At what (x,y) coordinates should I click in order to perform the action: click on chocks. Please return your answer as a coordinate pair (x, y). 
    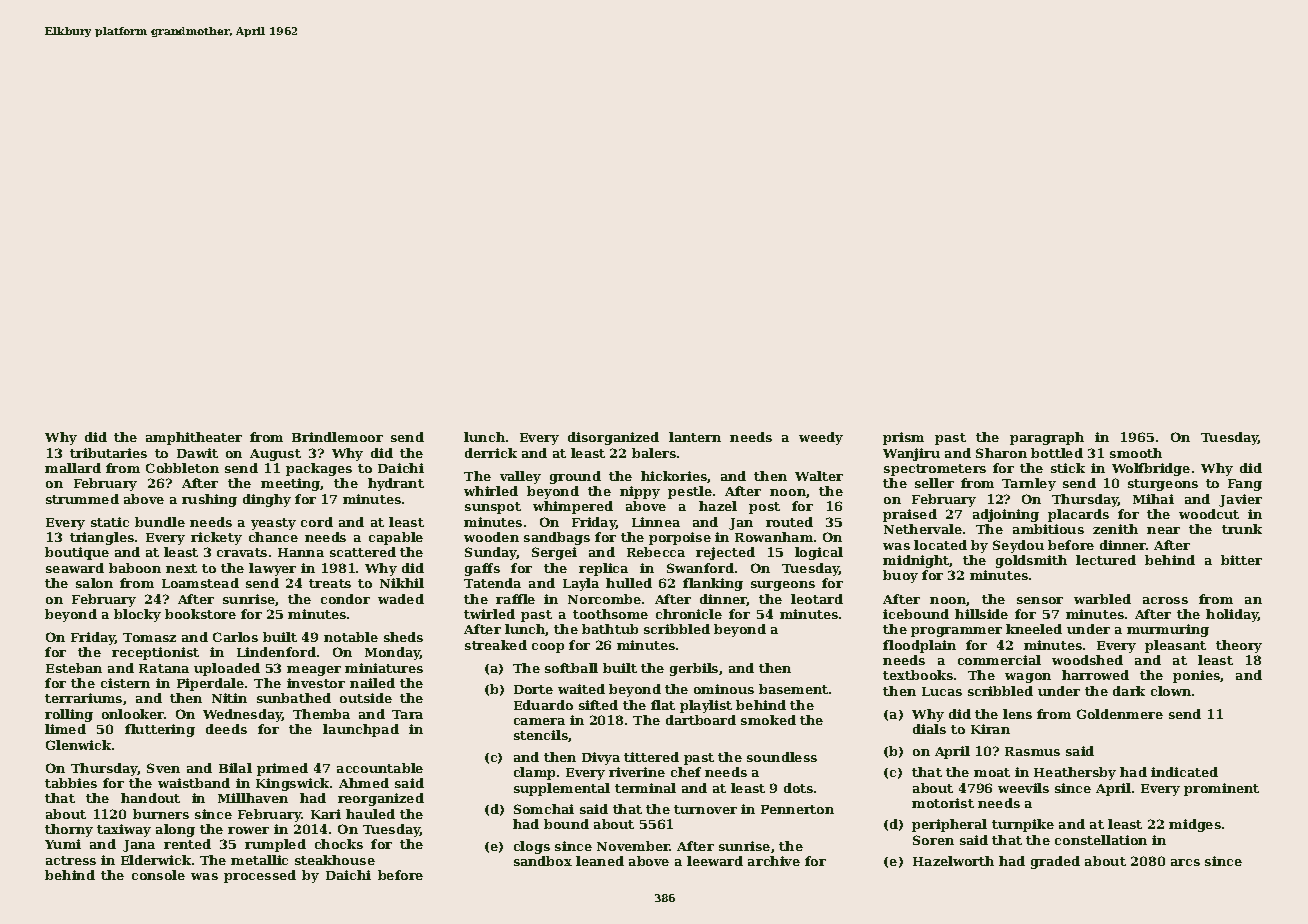
    Looking at the image, I should click on (339, 844).
